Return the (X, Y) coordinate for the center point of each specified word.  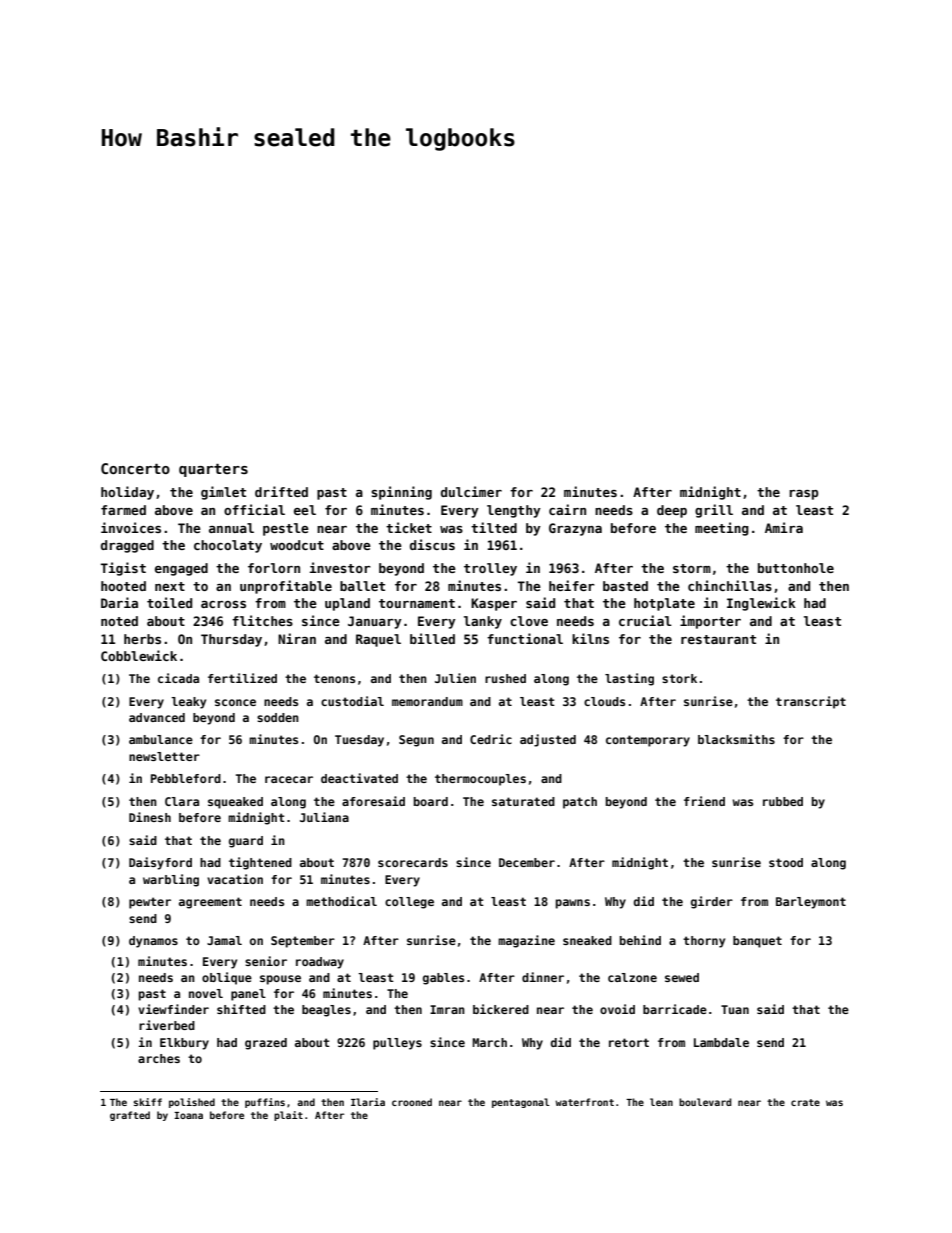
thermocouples (480, 780)
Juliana (324, 817)
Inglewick (761, 604)
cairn (567, 509)
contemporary (648, 741)
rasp (803, 495)
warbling (171, 880)
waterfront (584, 1102)
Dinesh (150, 817)
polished (192, 1103)
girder (712, 902)
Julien (455, 678)
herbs (142, 639)
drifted (281, 491)
